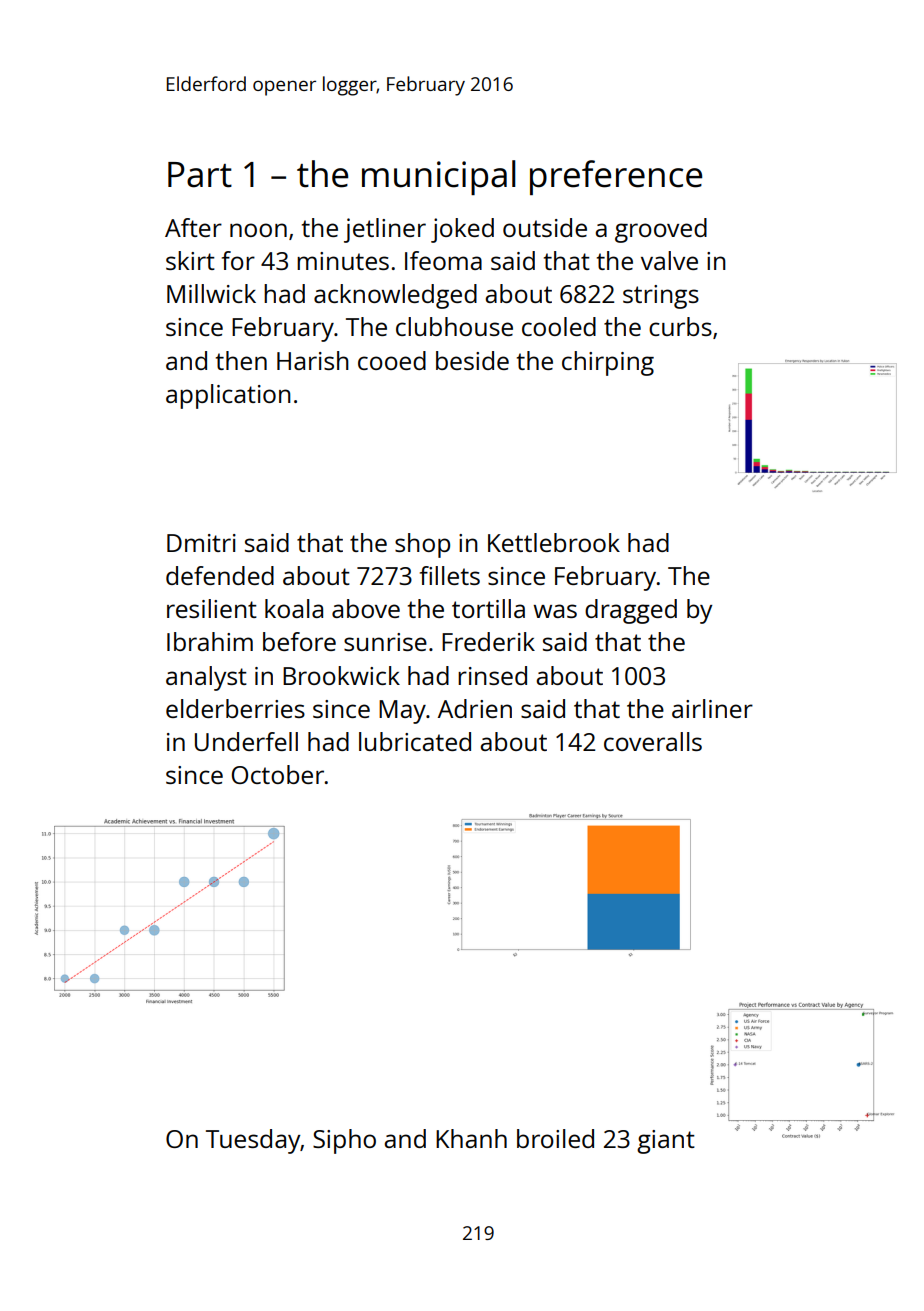 The image size is (924, 1311). Describe the element at coordinates (415, 741) in the screenshot. I see `lubricated` at that location.
